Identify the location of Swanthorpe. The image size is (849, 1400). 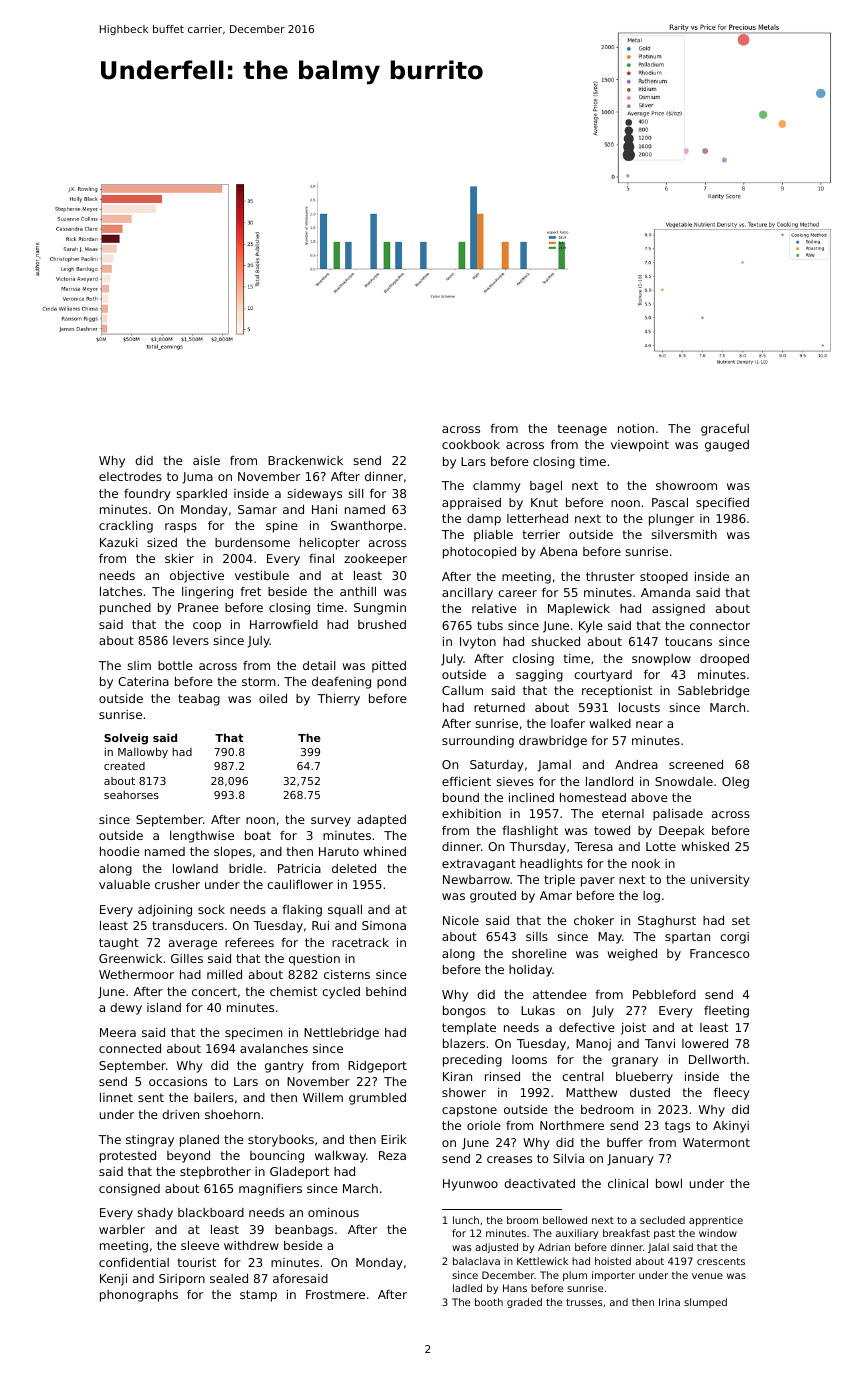
(367, 527).
